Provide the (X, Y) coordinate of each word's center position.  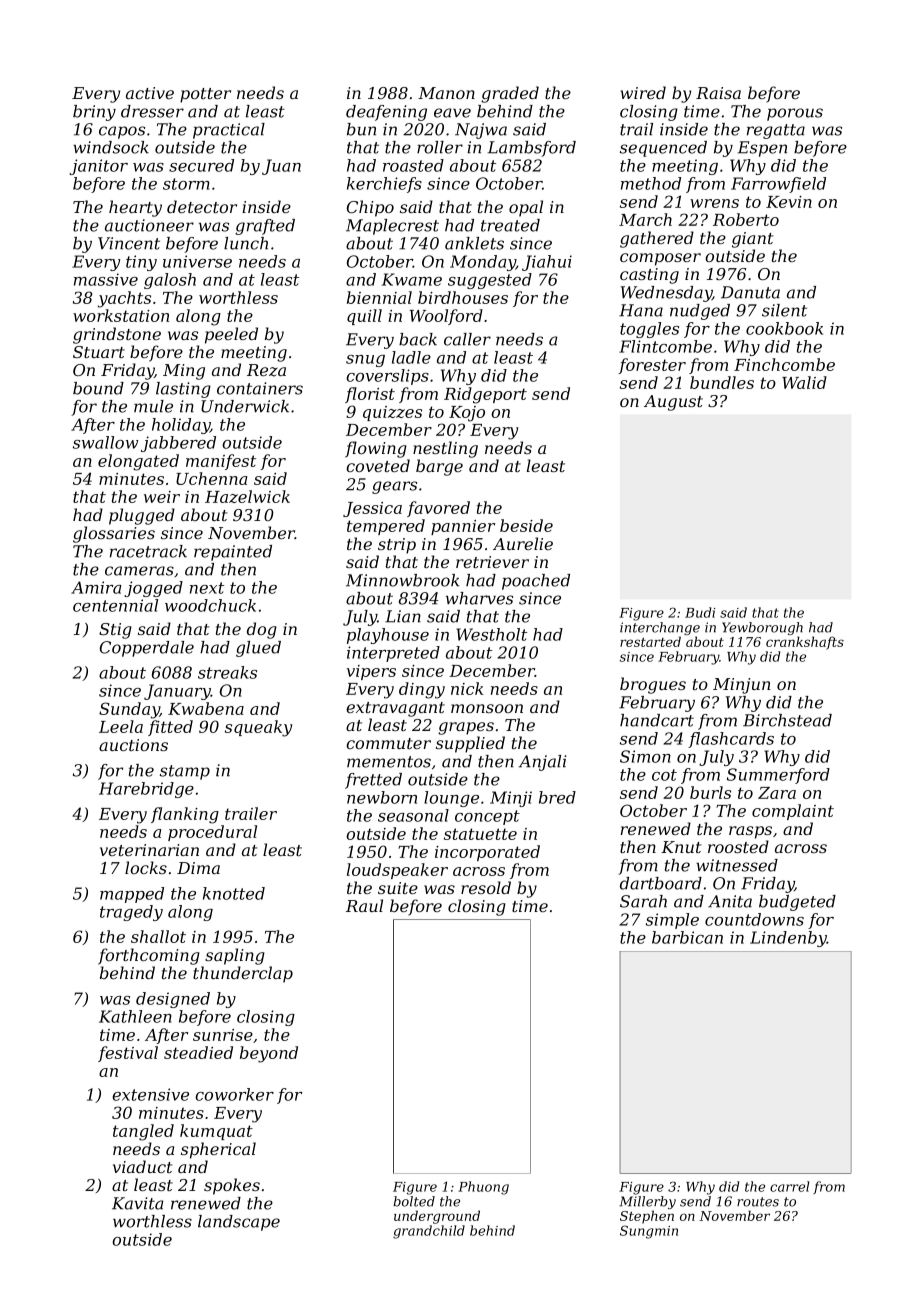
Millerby (647, 1202)
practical (229, 131)
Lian (403, 616)
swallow (106, 442)
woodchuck (210, 605)
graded (510, 94)
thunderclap (243, 974)
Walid (804, 382)
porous (795, 114)
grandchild (429, 1232)
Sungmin (649, 1232)
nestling (445, 449)
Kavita (137, 1203)
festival (128, 1054)
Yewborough (762, 628)
